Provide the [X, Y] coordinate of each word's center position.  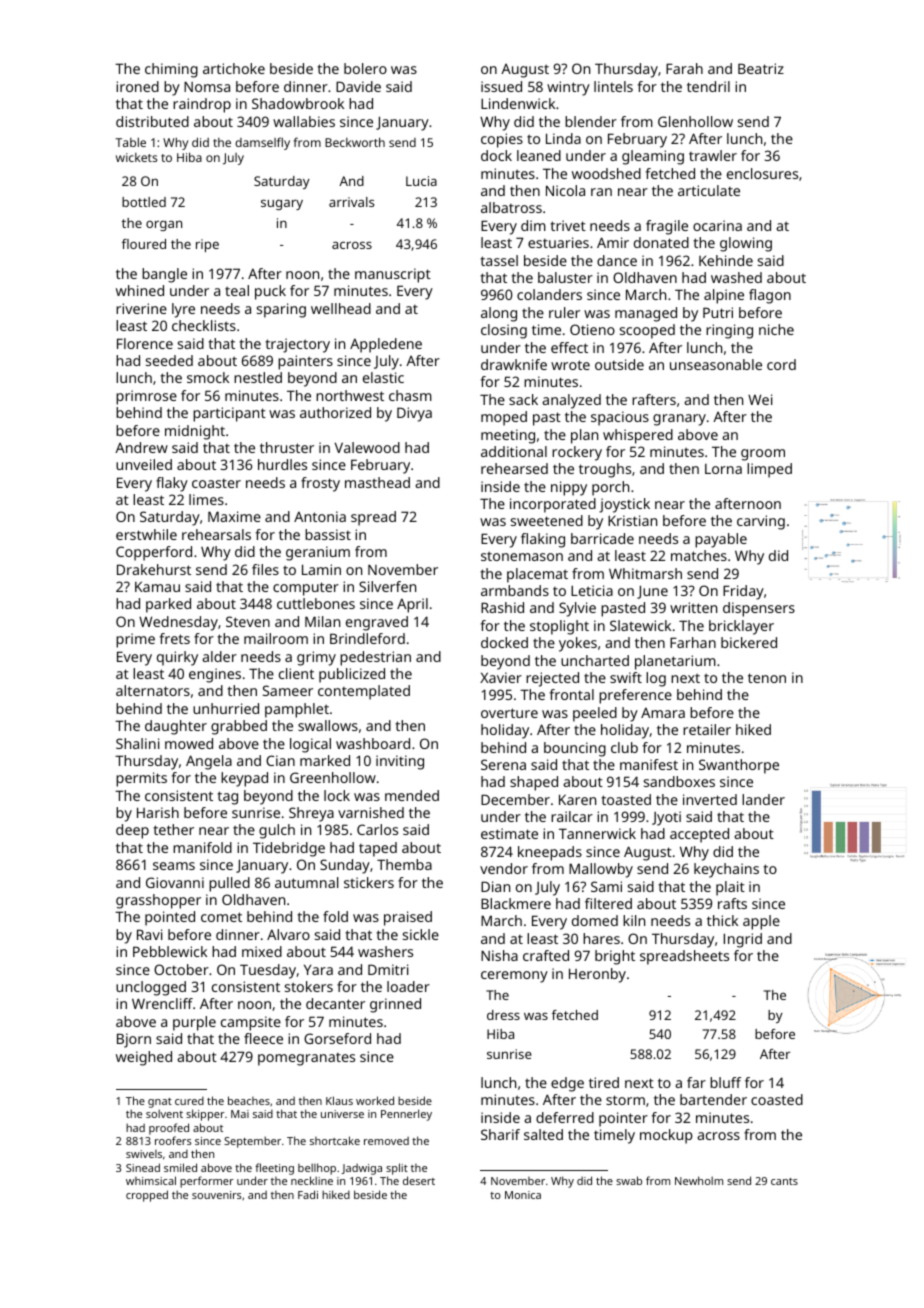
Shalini [137, 743]
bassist [328, 534]
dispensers [759, 609]
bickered [749, 642]
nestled [258, 377]
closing [504, 331]
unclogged [151, 988]
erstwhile [146, 534]
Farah [684, 68]
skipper [205, 1115]
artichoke [234, 68]
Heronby [597, 975]
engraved [377, 623]
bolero [365, 68]
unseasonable [716, 364]
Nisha [499, 955]
